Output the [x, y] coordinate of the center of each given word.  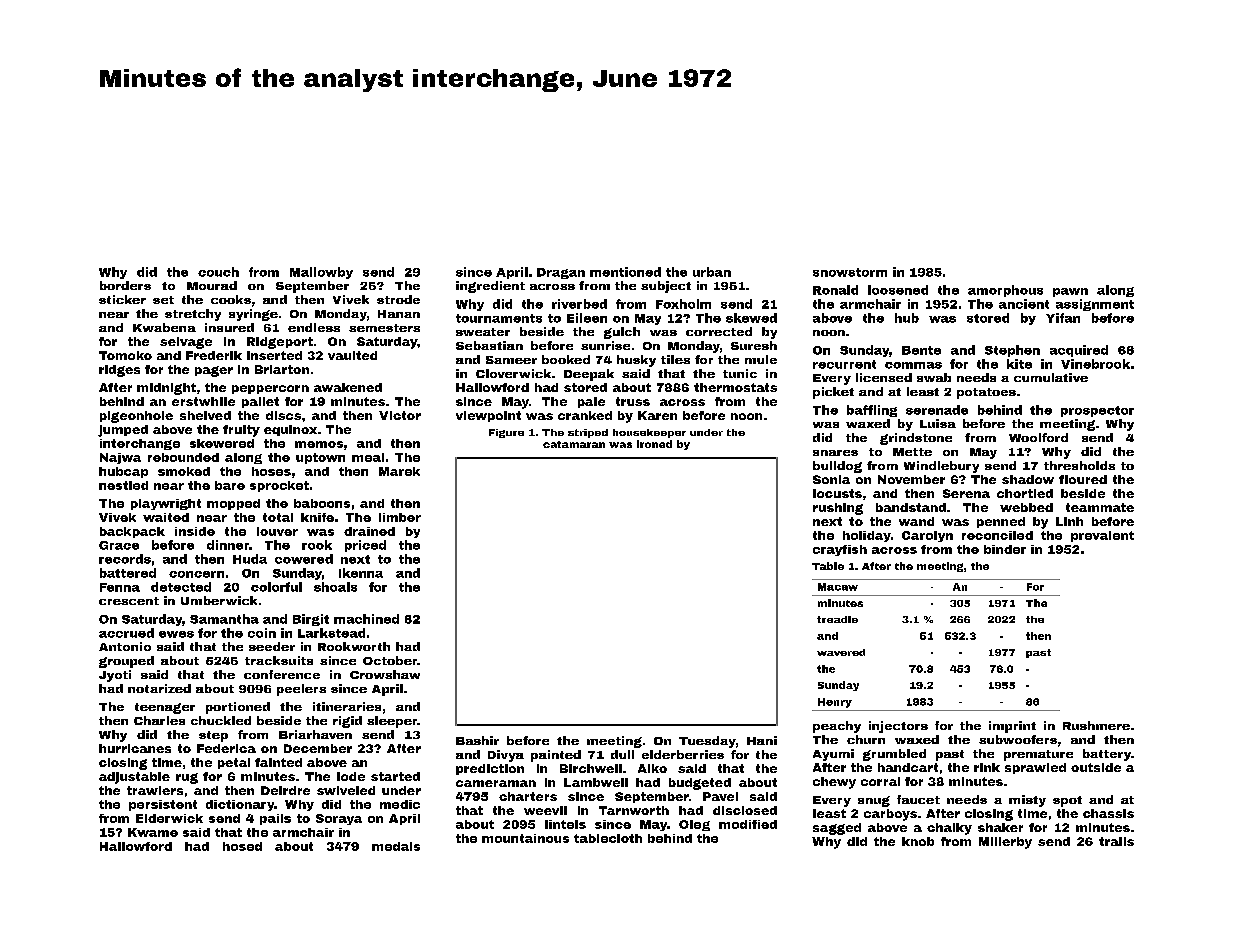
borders [125, 285]
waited [166, 517]
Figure [506, 433]
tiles [675, 359]
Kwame [153, 832]
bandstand [911, 507]
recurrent [844, 364]
